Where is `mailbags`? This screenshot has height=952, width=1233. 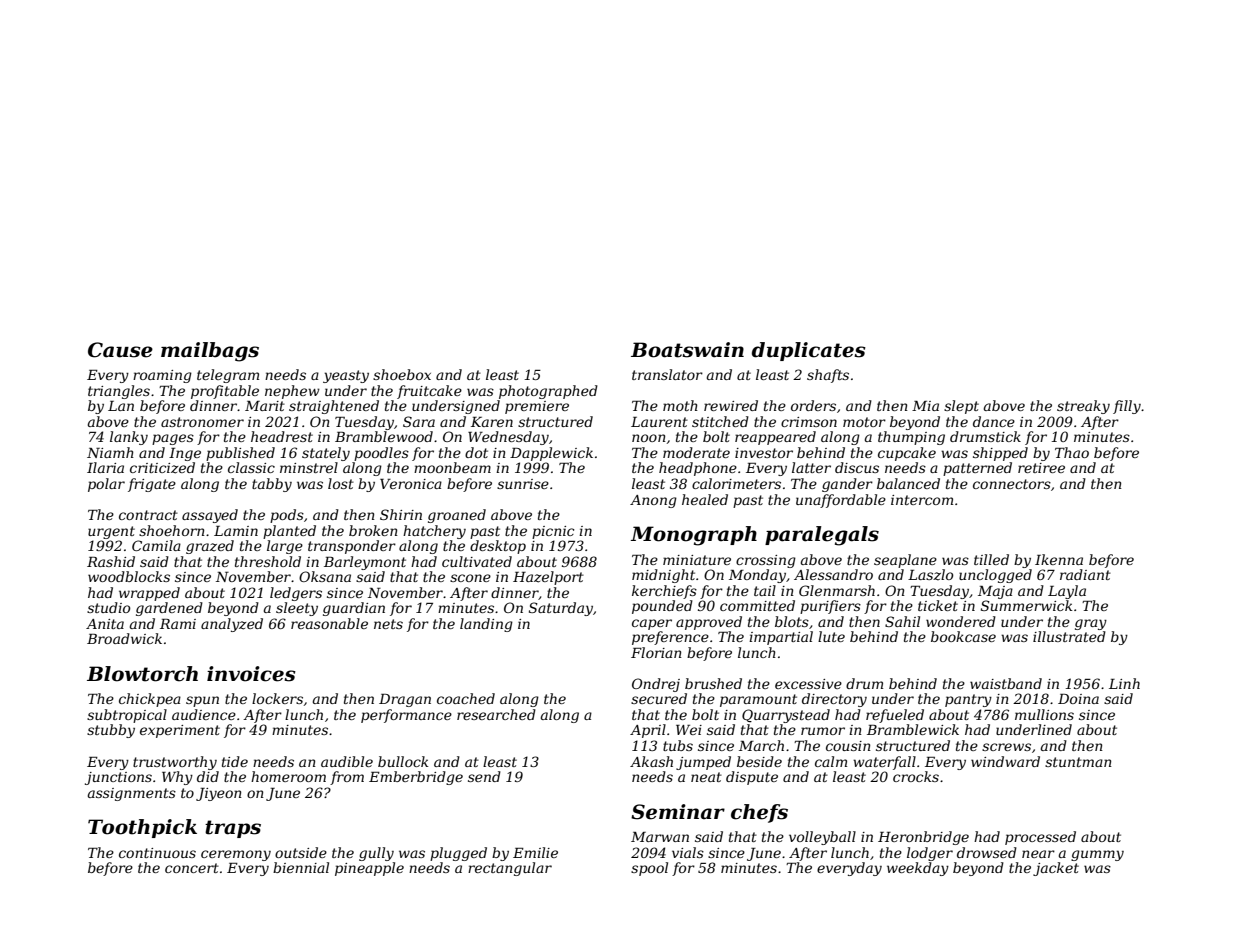
mailbags is located at coordinates (210, 352).
